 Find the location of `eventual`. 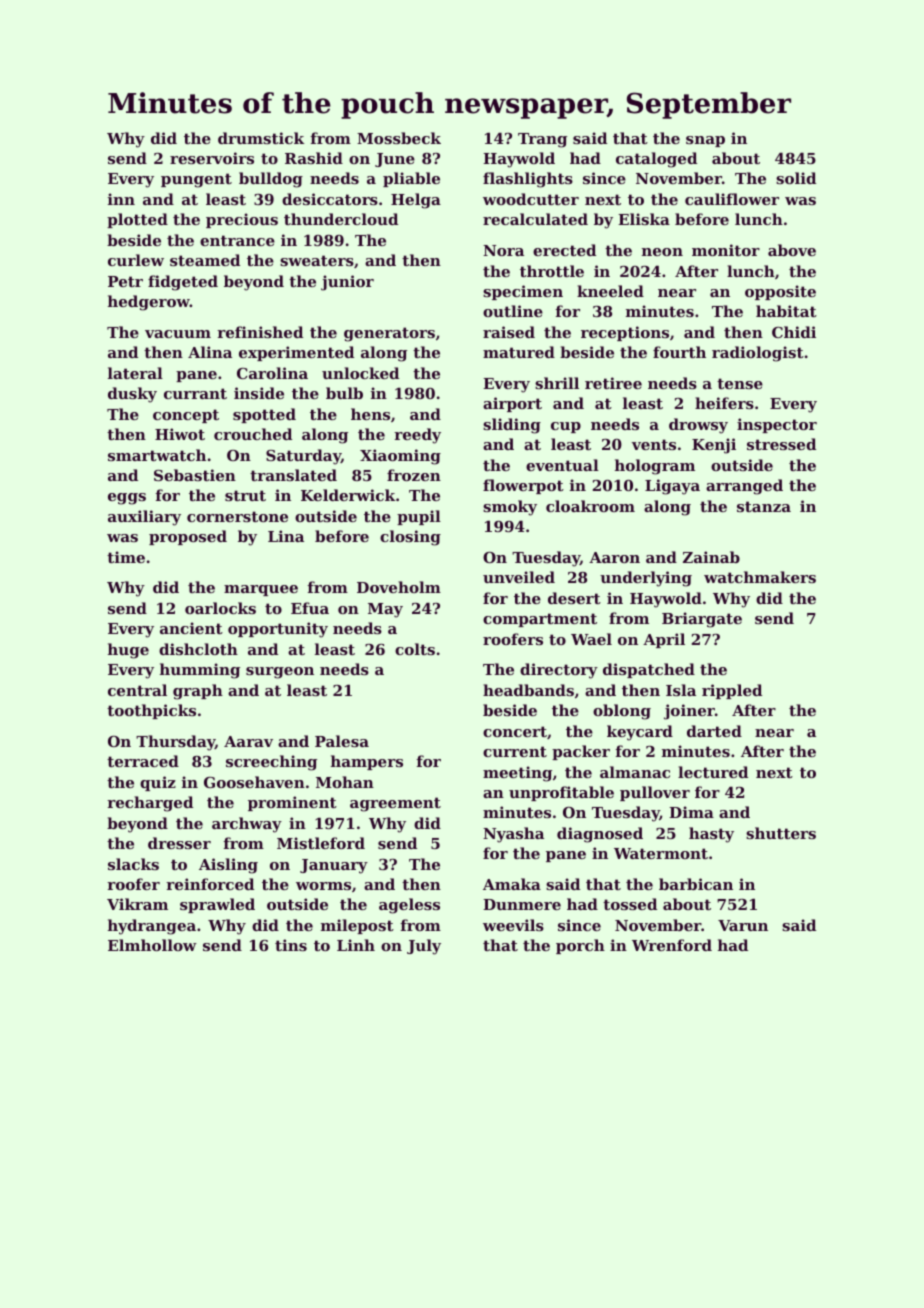

eventual is located at coordinates (562, 465).
